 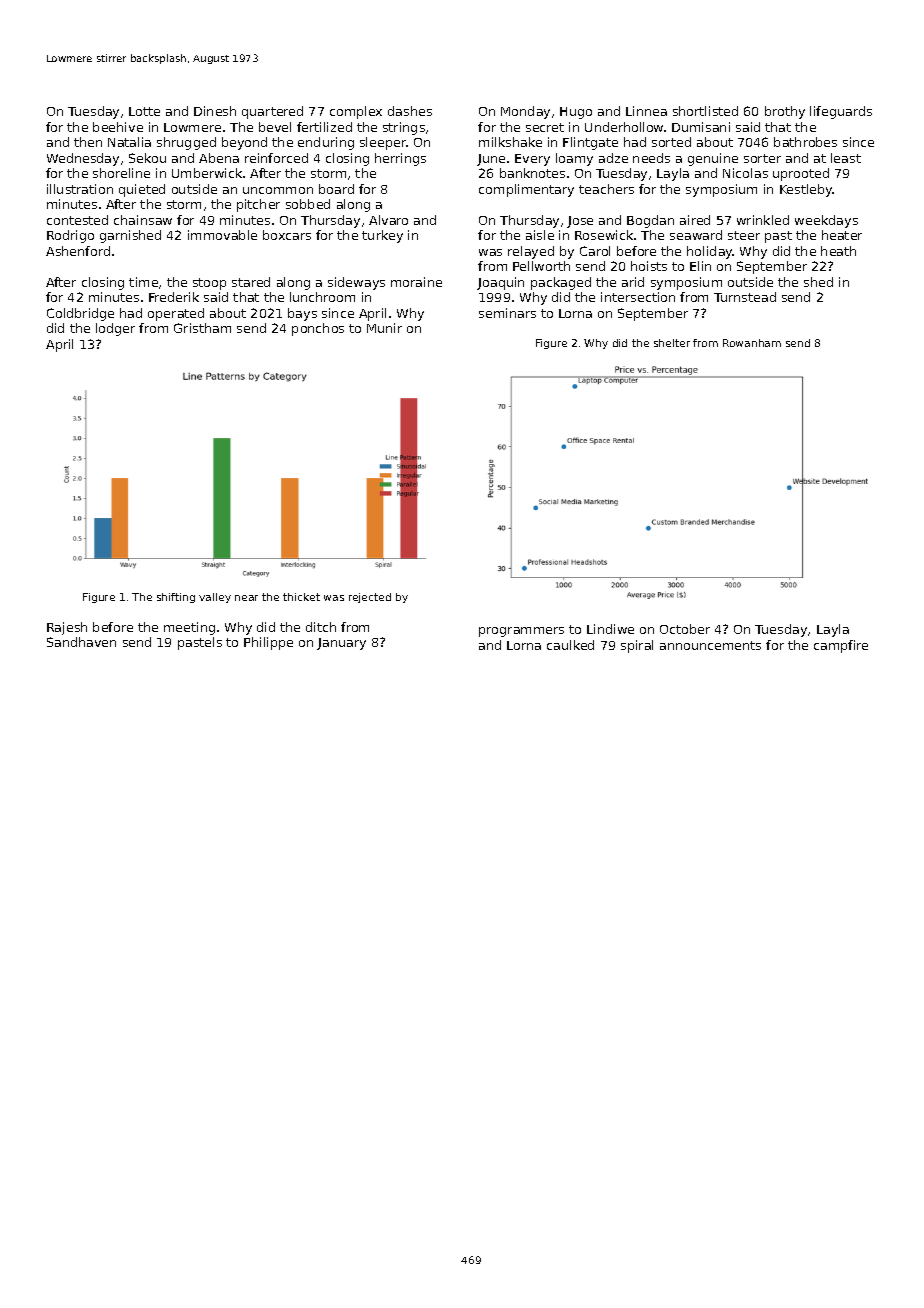 I want to click on lifeguards, so click(x=841, y=112).
